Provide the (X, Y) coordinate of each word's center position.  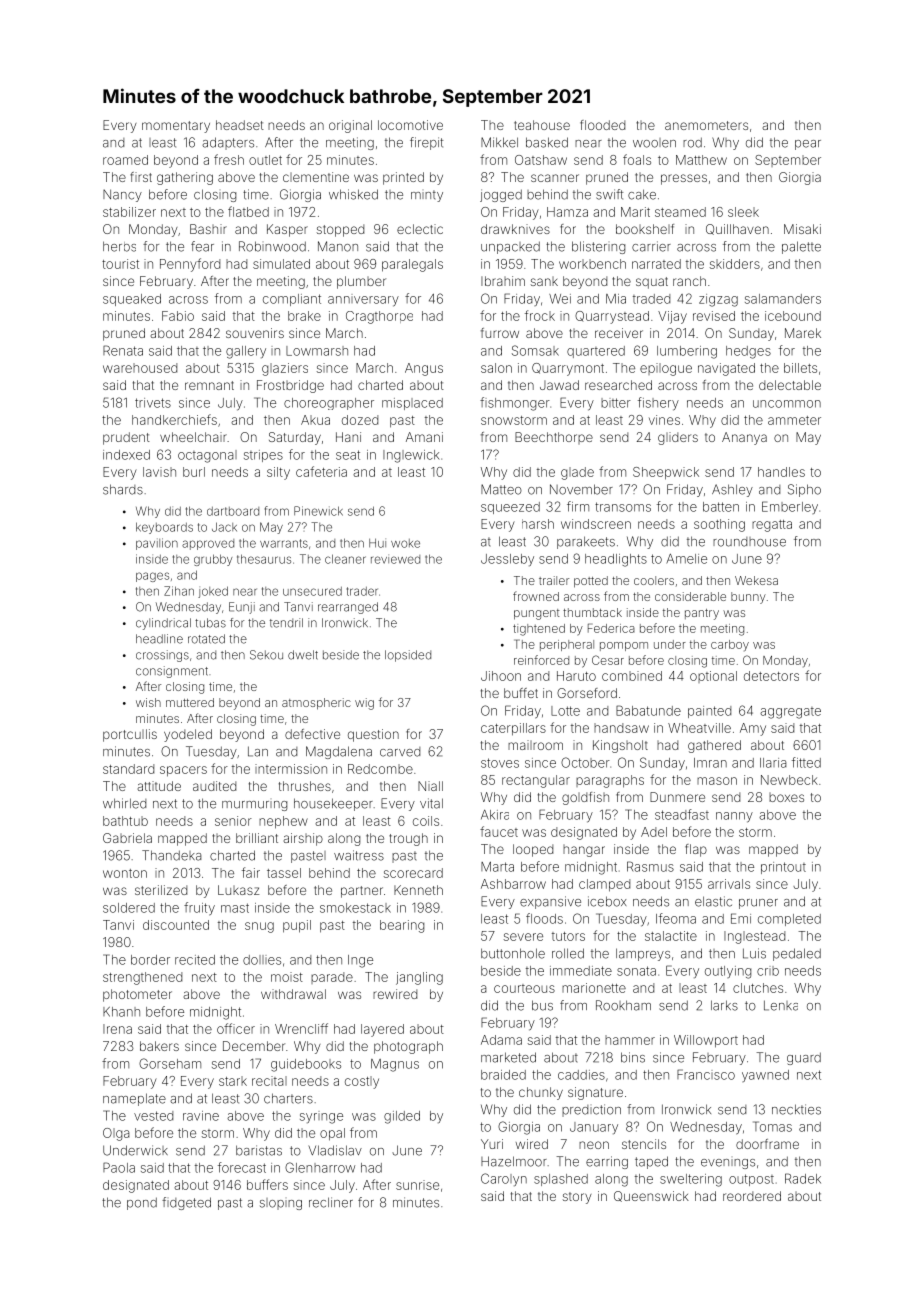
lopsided (408, 656)
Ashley (732, 490)
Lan (258, 751)
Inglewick (411, 456)
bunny (748, 598)
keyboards (164, 528)
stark (233, 1081)
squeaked (132, 300)
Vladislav (335, 1150)
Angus (424, 369)
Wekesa (756, 580)
